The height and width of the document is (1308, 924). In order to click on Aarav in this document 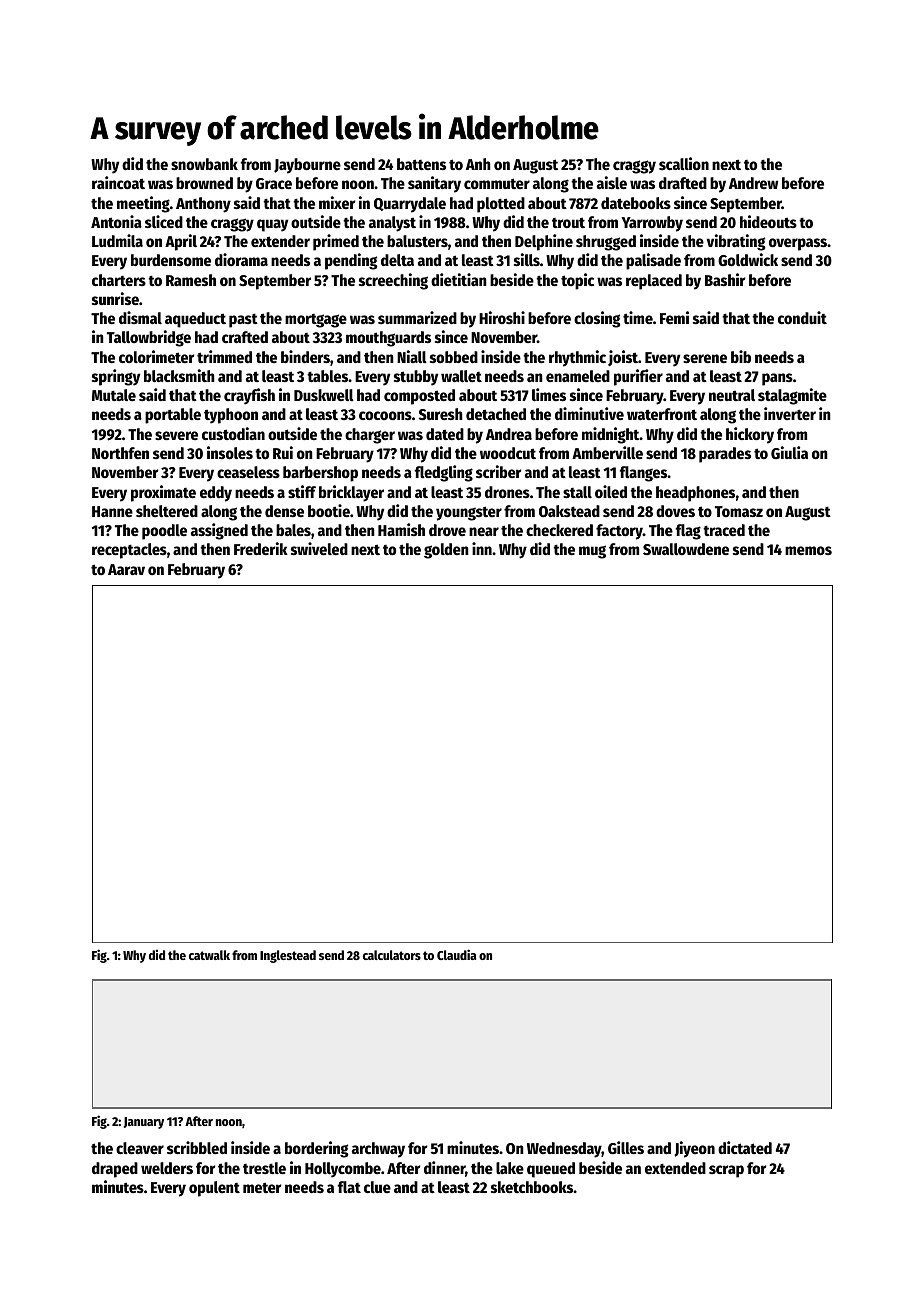, I will do `click(126, 569)`.
